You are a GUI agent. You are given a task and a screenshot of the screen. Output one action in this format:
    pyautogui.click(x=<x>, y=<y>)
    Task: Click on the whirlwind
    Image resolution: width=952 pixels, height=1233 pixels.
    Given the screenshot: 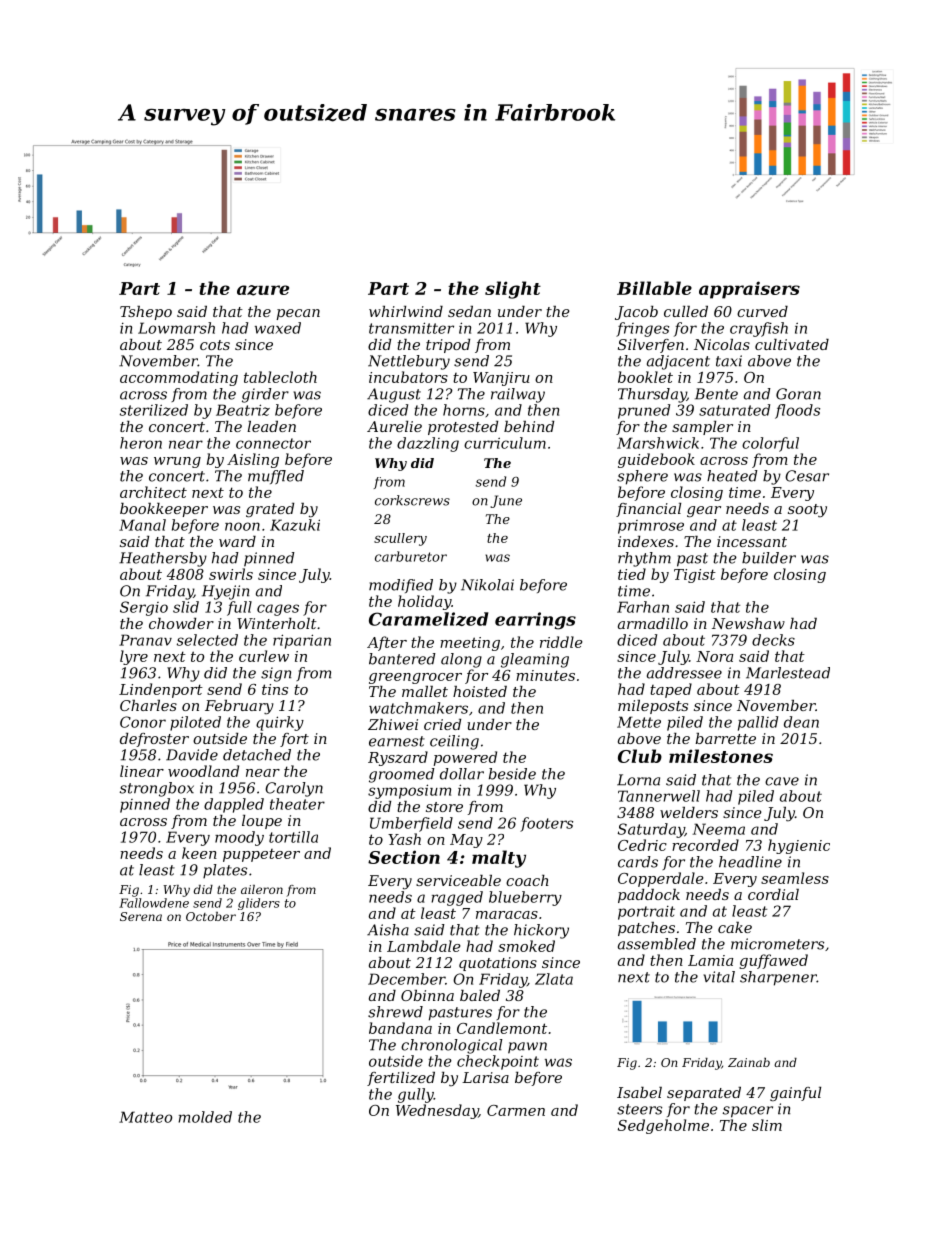 What is the action you would take?
    pyautogui.click(x=406, y=311)
